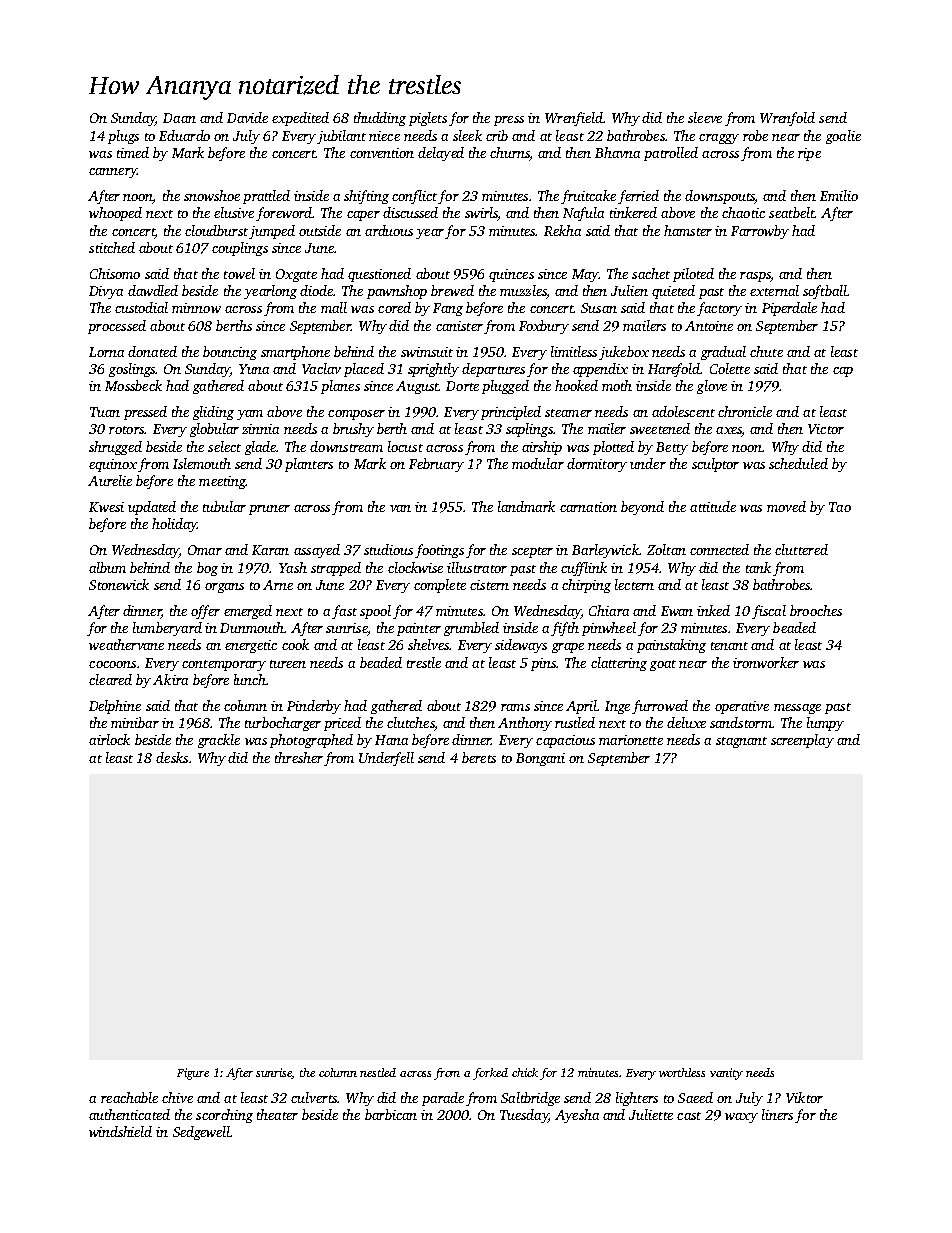 This screenshot has width=952, height=1233. What do you see at coordinates (378, 1072) in the screenshot?
I see `nestled` at bounding box center [378, 1072].
